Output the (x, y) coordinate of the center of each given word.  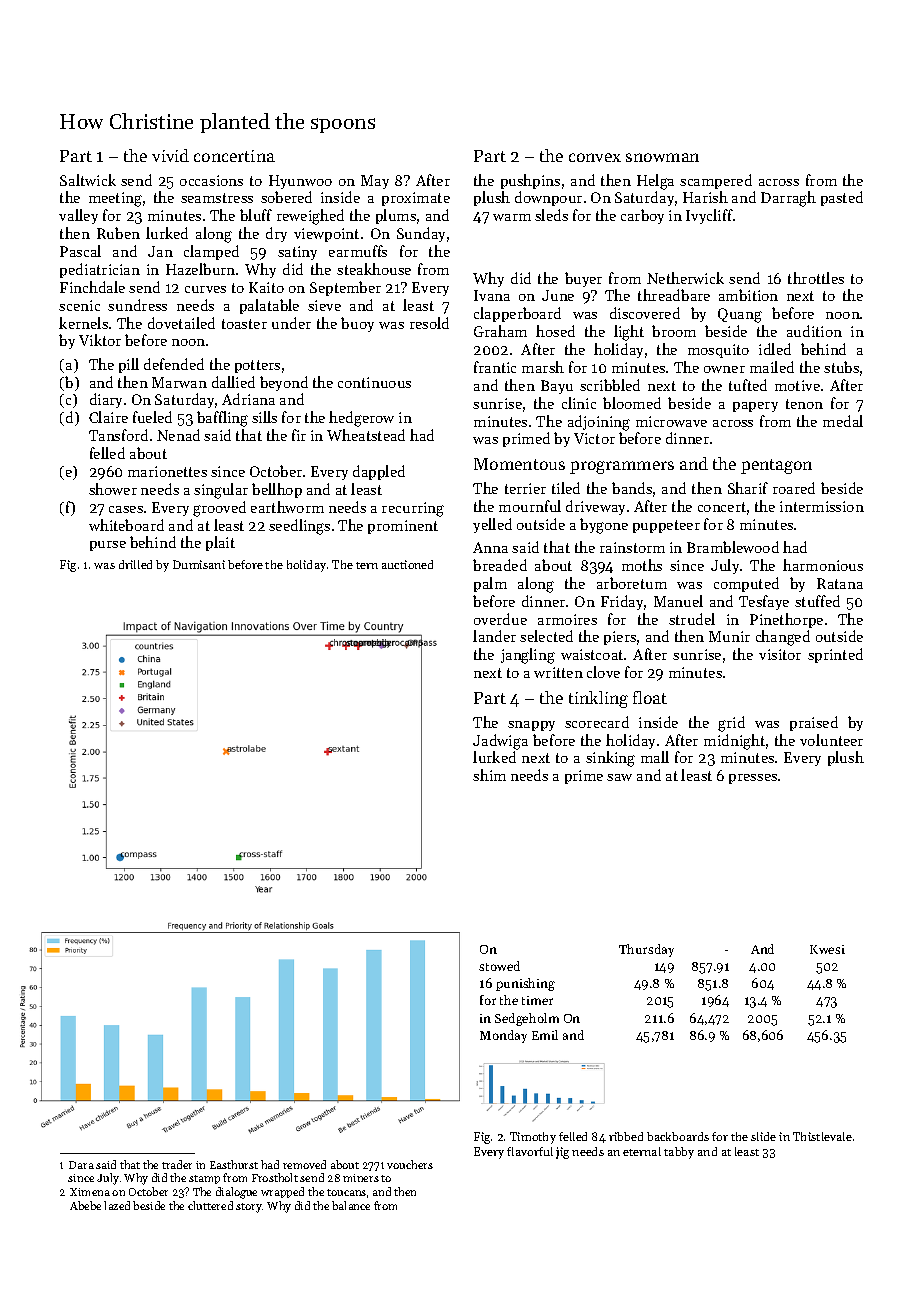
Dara (81, 1165)
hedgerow (361, 419)
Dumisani (199, 564)
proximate (416, 199)
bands (632, 488)
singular (221, 491)
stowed (499, 966)
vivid (170, 155)
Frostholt (275, 1177)
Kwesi (827, 949)
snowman (662, 157)
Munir (729, 636)
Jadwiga (500, 742)
